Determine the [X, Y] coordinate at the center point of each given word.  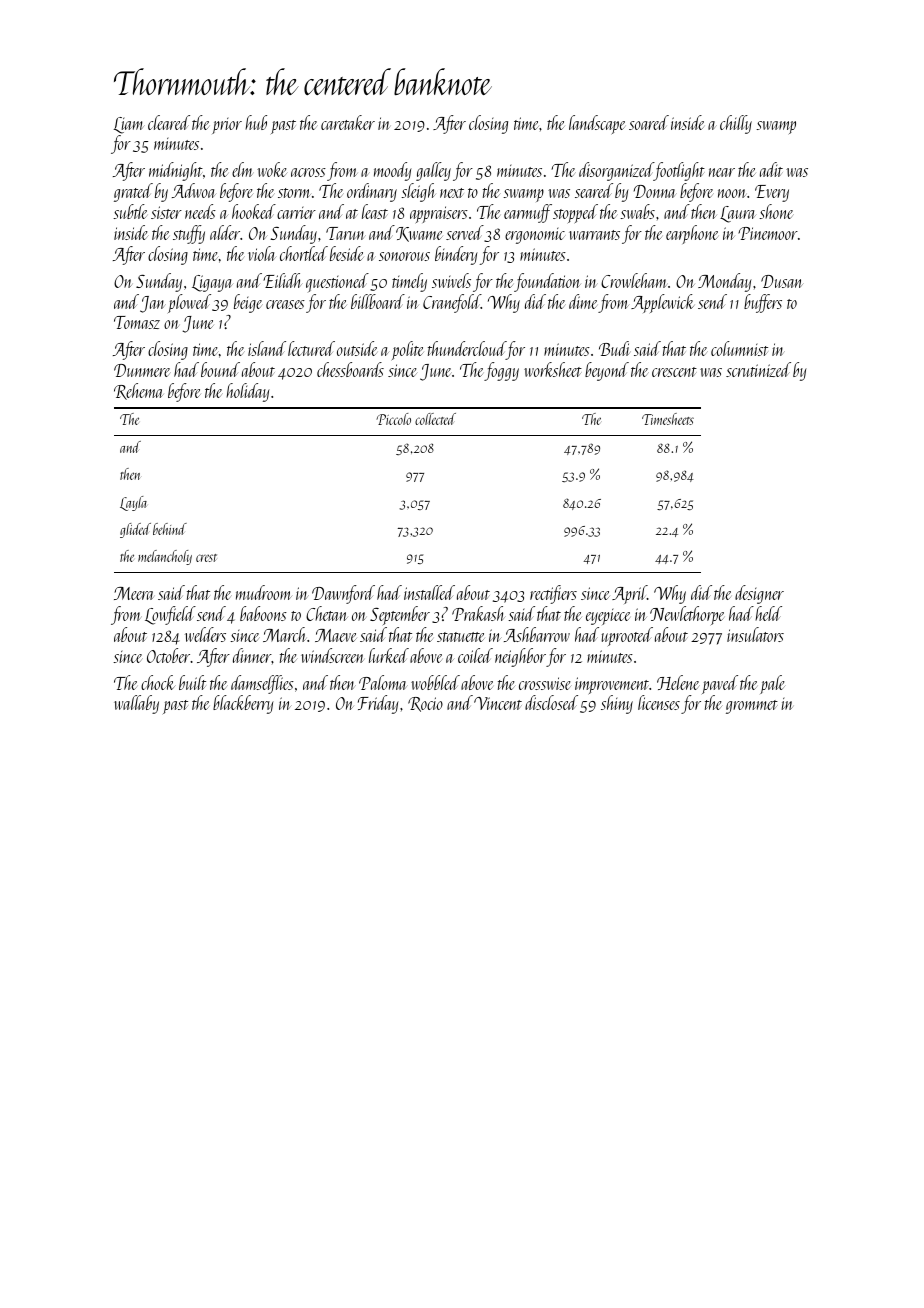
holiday [248, 392]
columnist [739, 348]
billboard [378, 301]
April [629, 594]
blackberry [243, 704]
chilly [736, 124]
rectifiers [553, 594]
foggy [501, 371]
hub [256, 122]
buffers [763, 303]
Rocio [425, 704]
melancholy [165, 557]
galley [433, 171]
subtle [130, 211]
